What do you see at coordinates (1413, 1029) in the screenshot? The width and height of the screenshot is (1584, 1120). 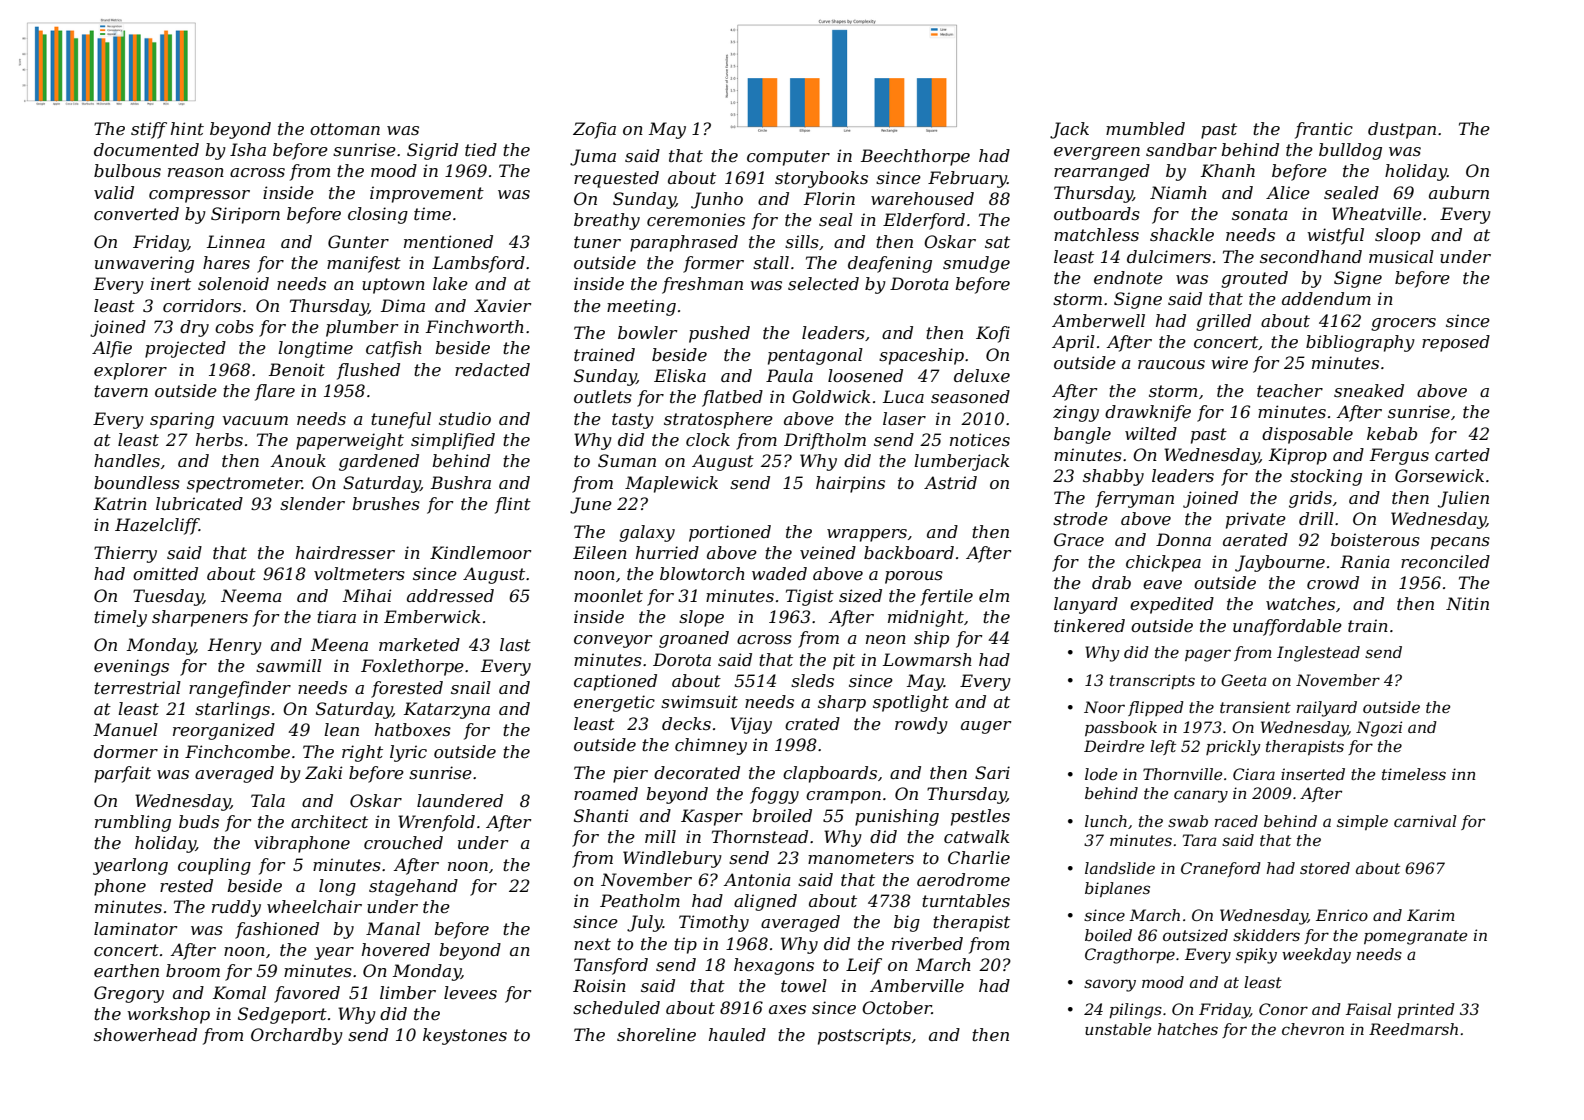 I see `Reedmarsh` at bounding box center [1413, 1029].
